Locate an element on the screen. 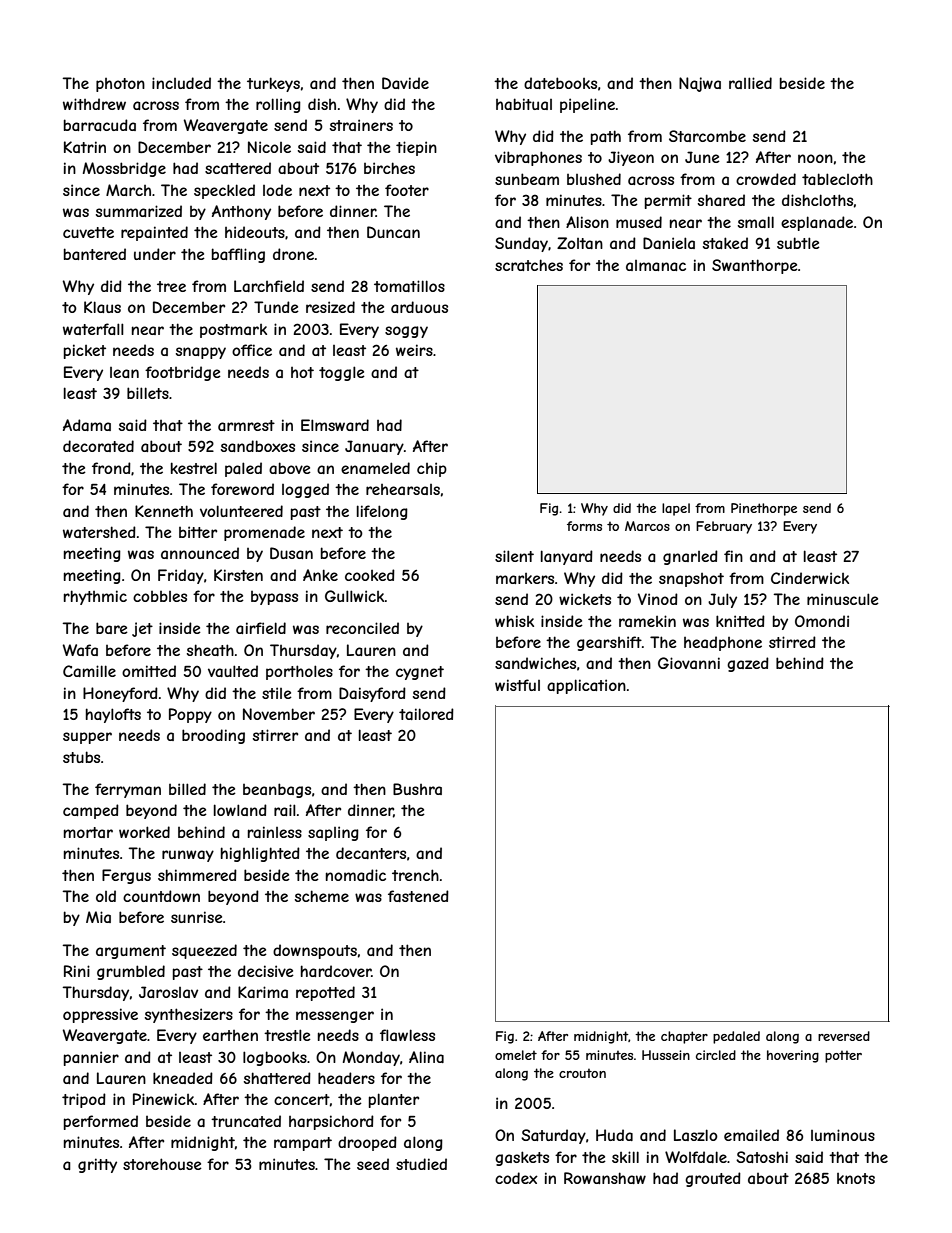  enameled is located at coordinates (375, 468).
